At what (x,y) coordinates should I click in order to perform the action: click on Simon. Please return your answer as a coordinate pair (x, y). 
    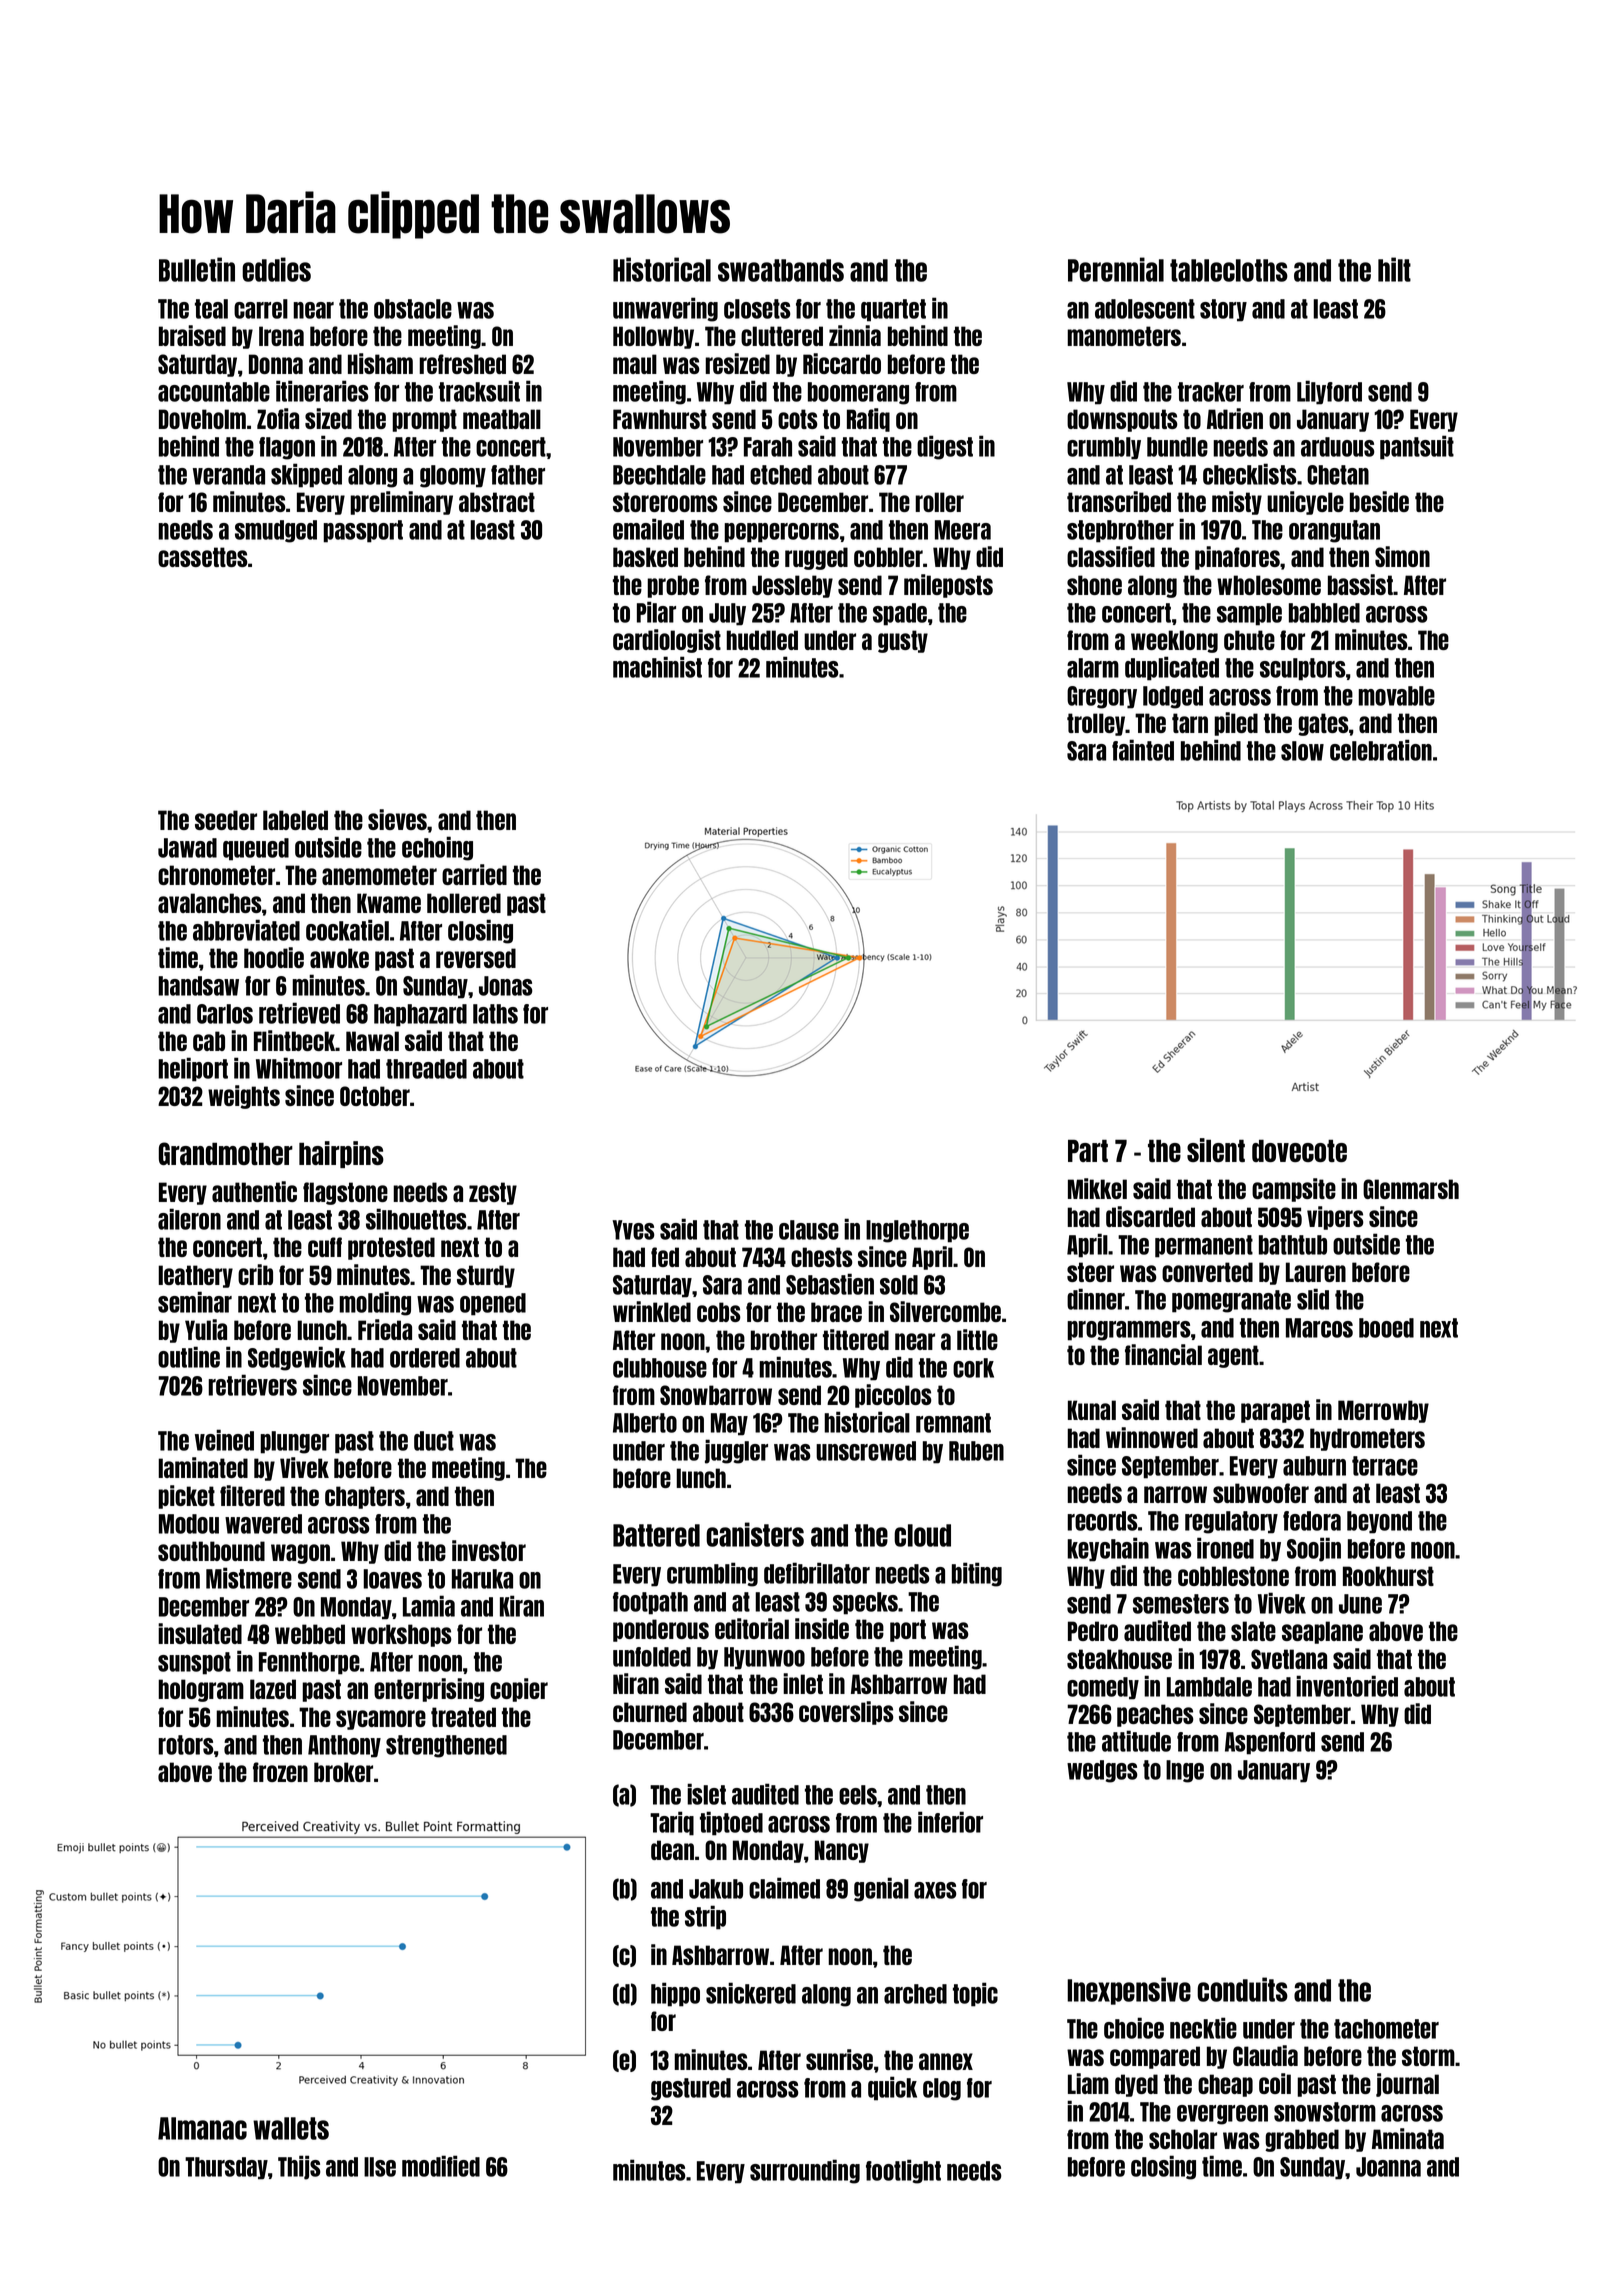
    Looking at the image, I should click on (1402, 556).
